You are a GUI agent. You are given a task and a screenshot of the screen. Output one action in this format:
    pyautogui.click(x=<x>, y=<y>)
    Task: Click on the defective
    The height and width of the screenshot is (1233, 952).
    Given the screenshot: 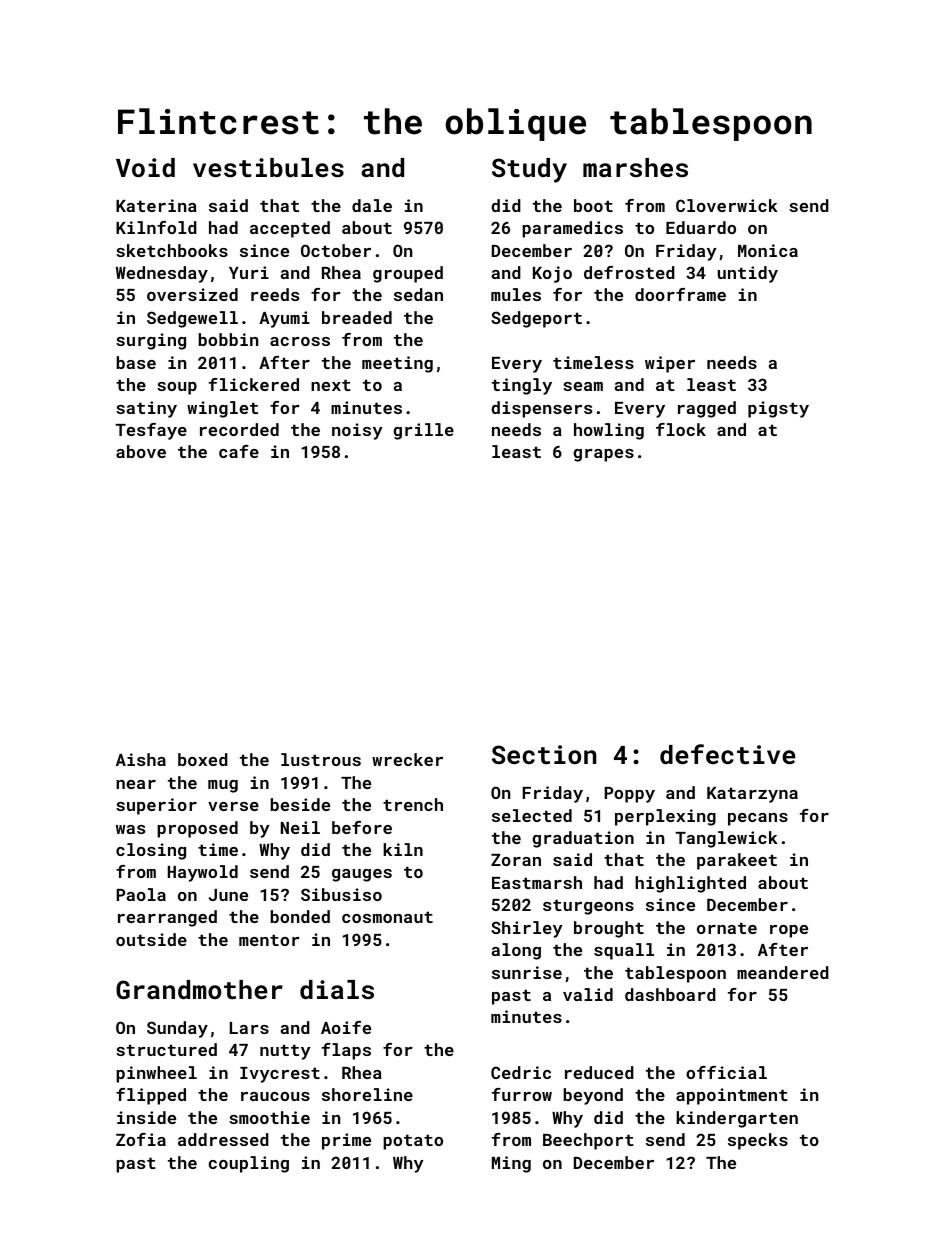 What is the action you would take?
    pyautogui.click(x=728, y=754)
